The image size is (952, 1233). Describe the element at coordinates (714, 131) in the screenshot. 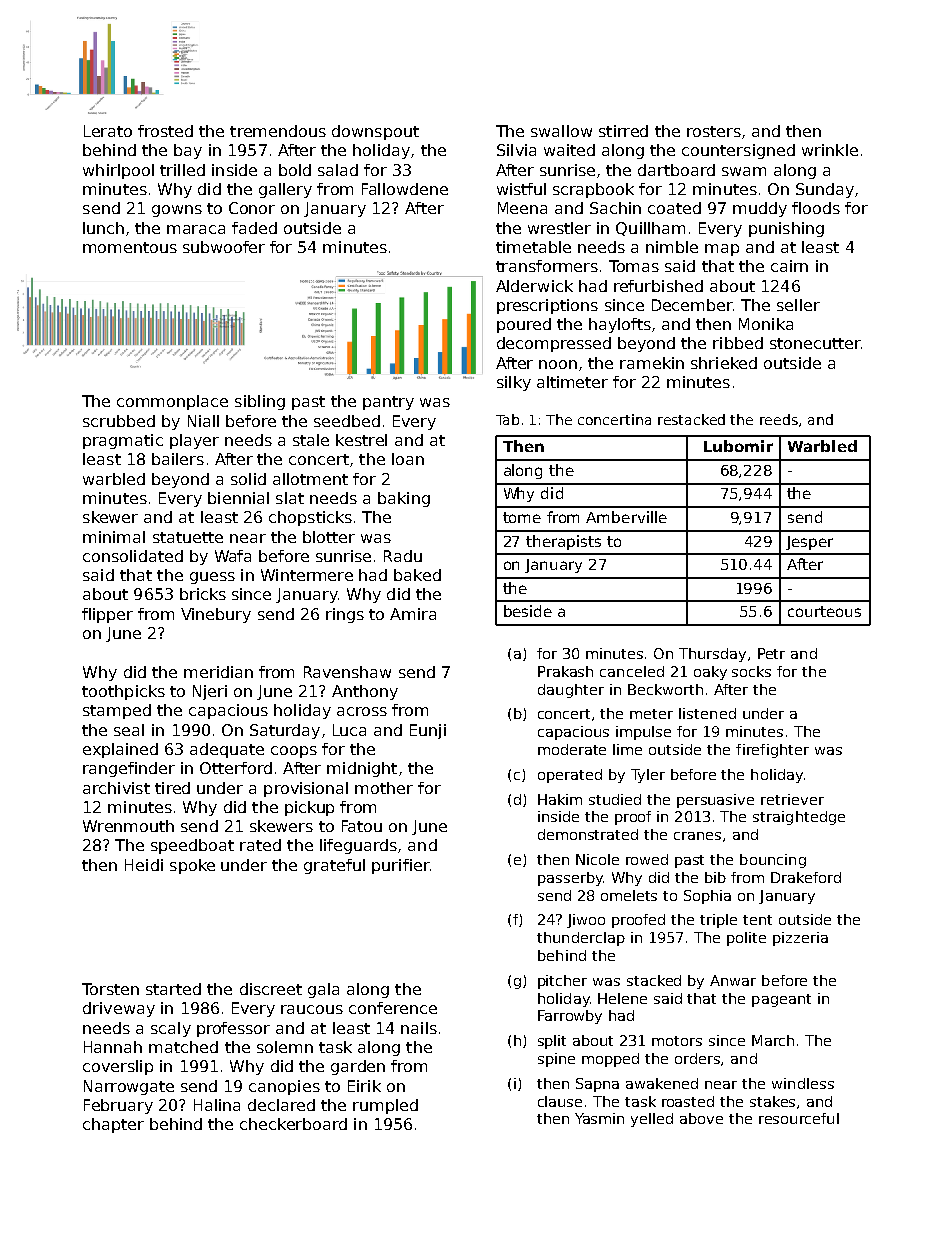

I see `rosters` at that location.
